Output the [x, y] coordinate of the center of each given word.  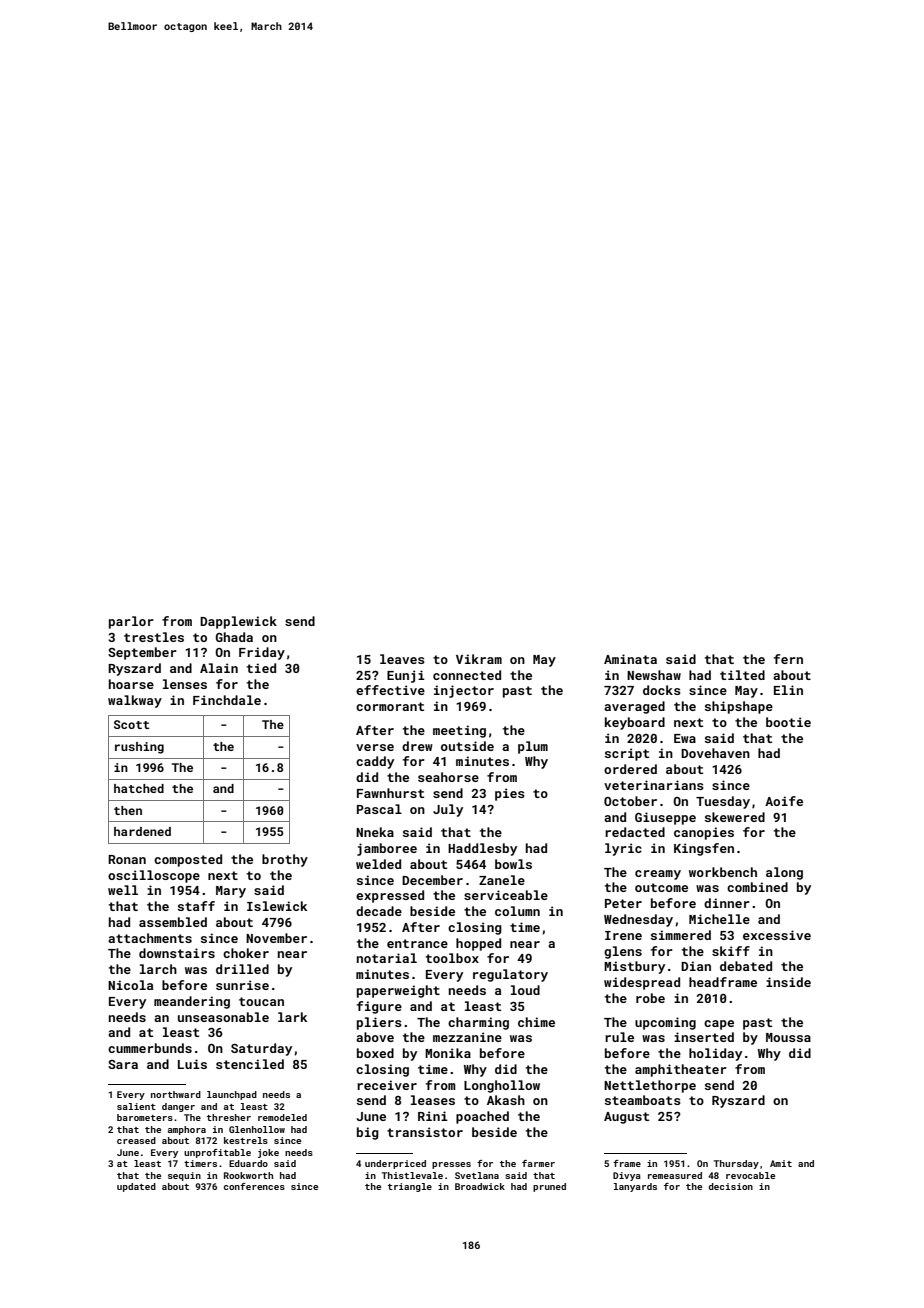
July [448, 810]
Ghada [234, 637]
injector [464, 691]
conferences [254, 1186]
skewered [735, 817]
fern [788, 659]
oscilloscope [154, 876]
